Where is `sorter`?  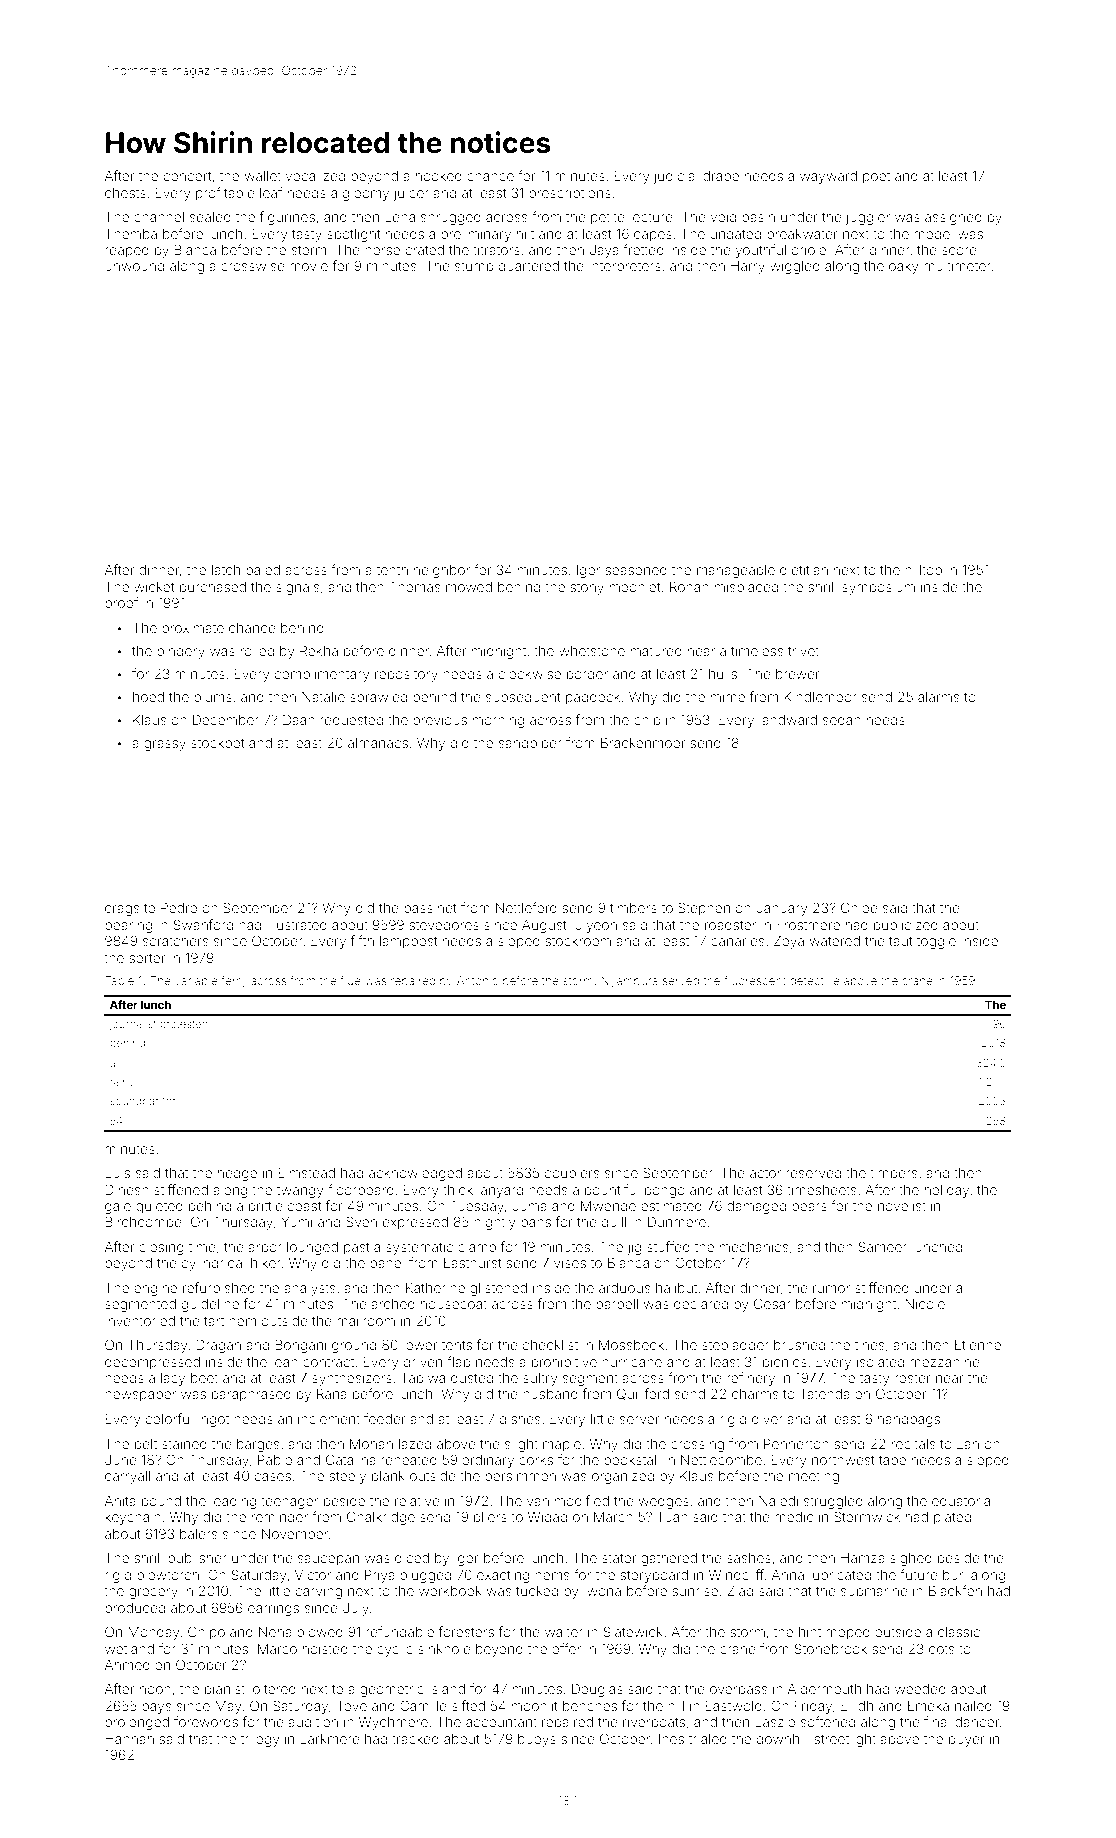
sorter is located at coordinates (147, 958).
